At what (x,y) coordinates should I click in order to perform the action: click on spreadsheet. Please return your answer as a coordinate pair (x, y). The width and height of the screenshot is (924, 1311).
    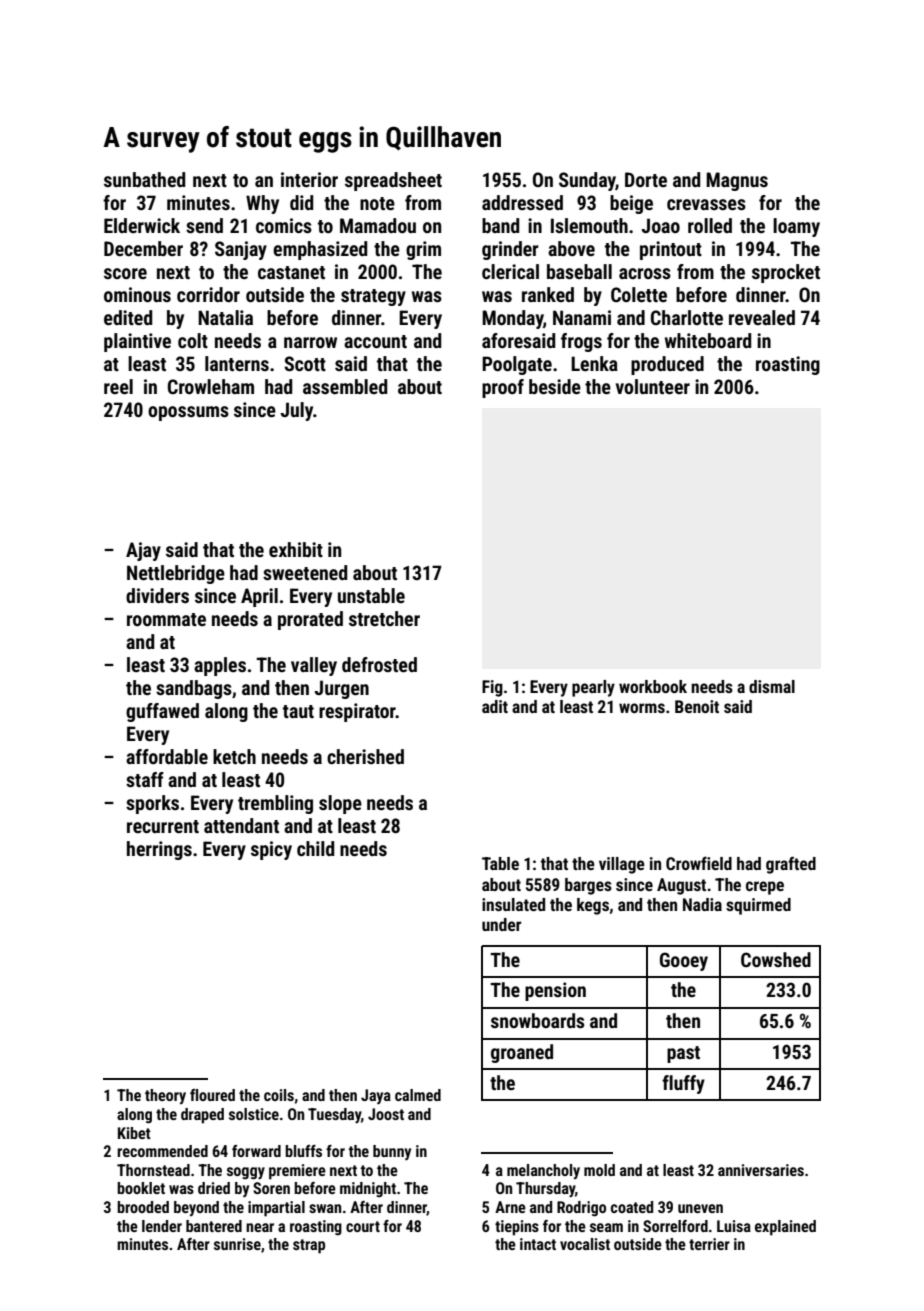
    Looking at the image, I should click on (393, 181).
